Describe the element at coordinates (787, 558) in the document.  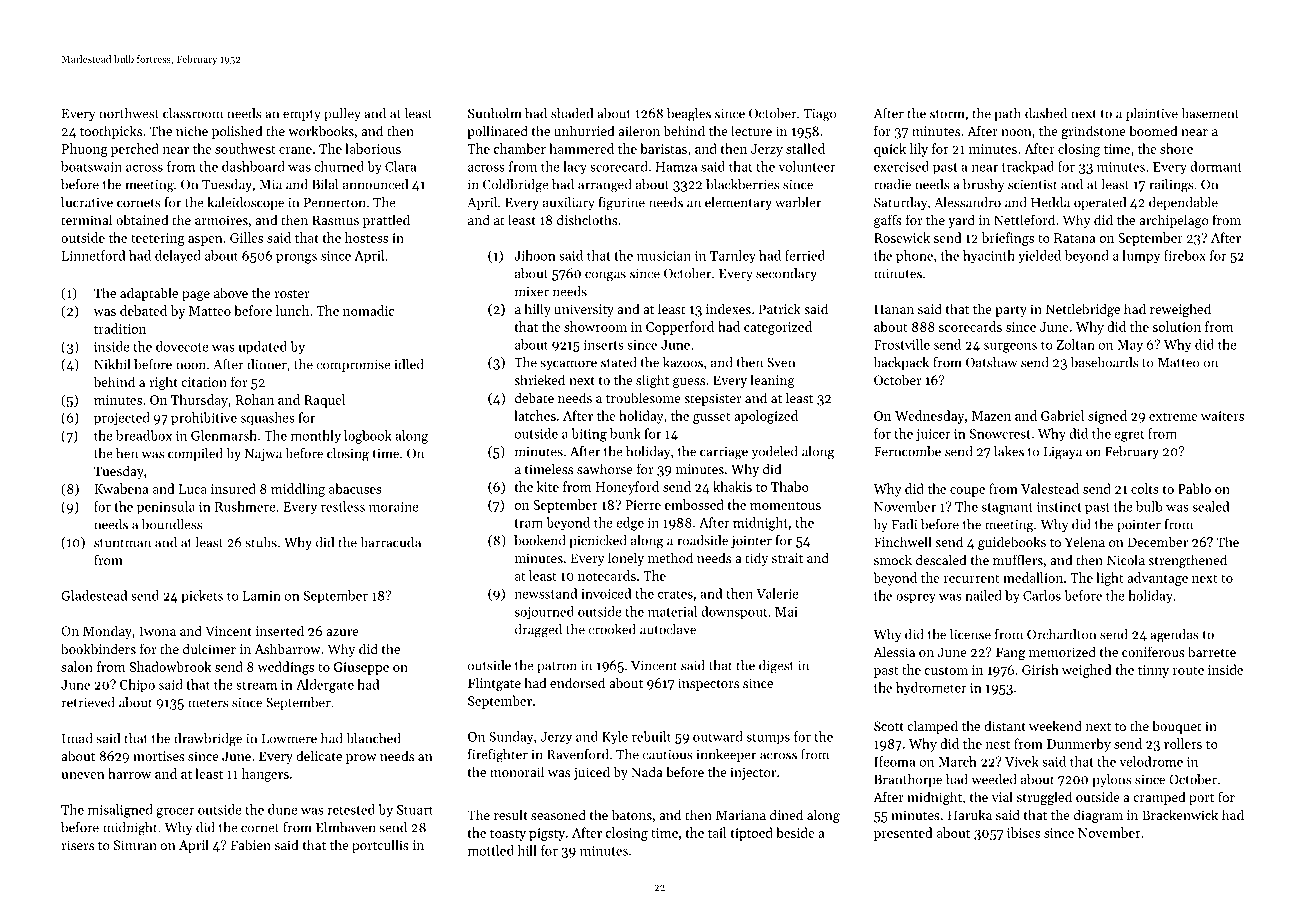
I see `strait` at that location.
